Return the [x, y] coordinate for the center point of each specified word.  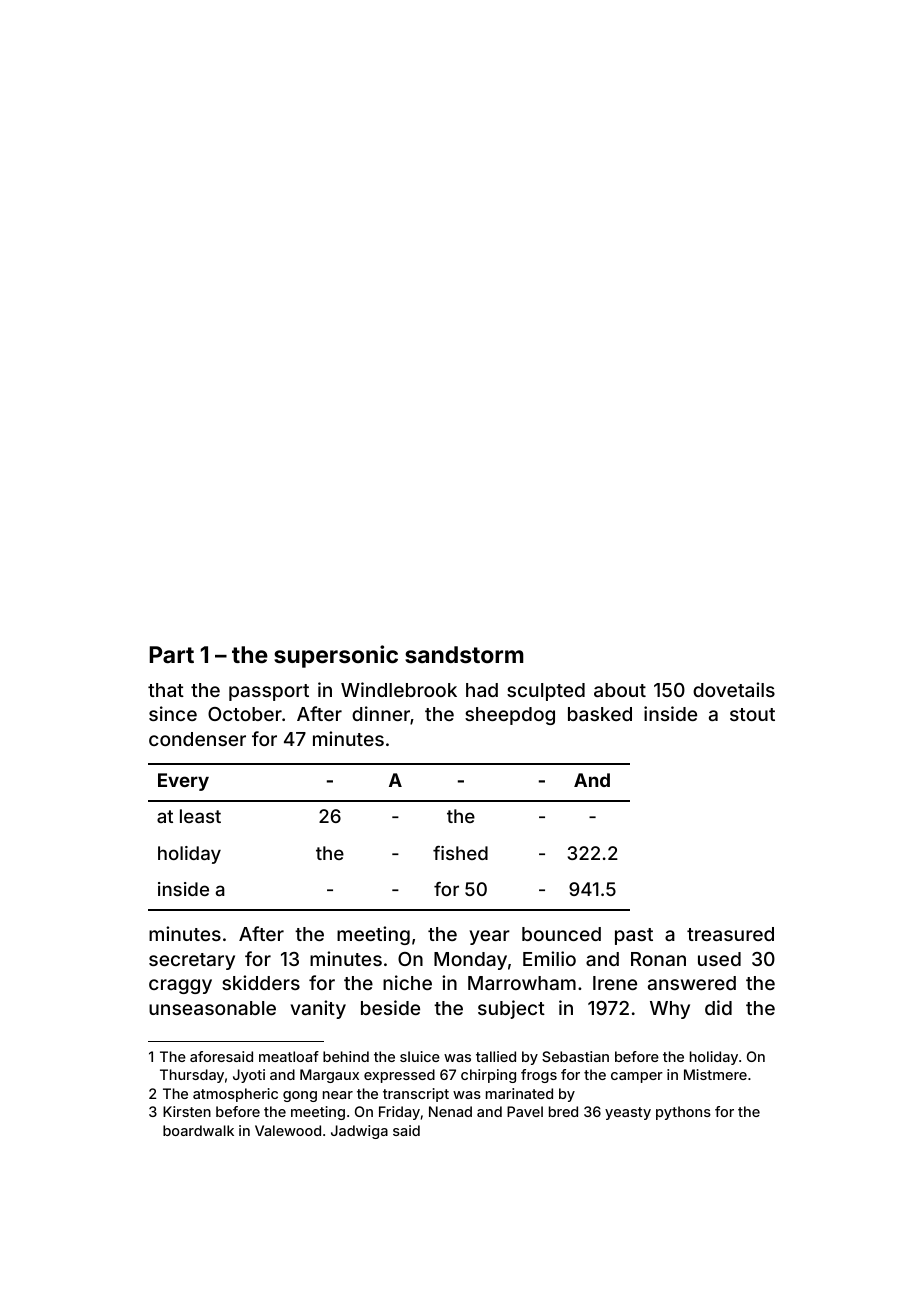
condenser [197, 739]
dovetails [734, 689]
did [718, 1007]
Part [172, 654]
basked [600, 714]
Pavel [525, 1111]
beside [390, 1007]
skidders [261, 982]
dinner [381, 713]
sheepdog [510, 716]
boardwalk [198, 1130]
